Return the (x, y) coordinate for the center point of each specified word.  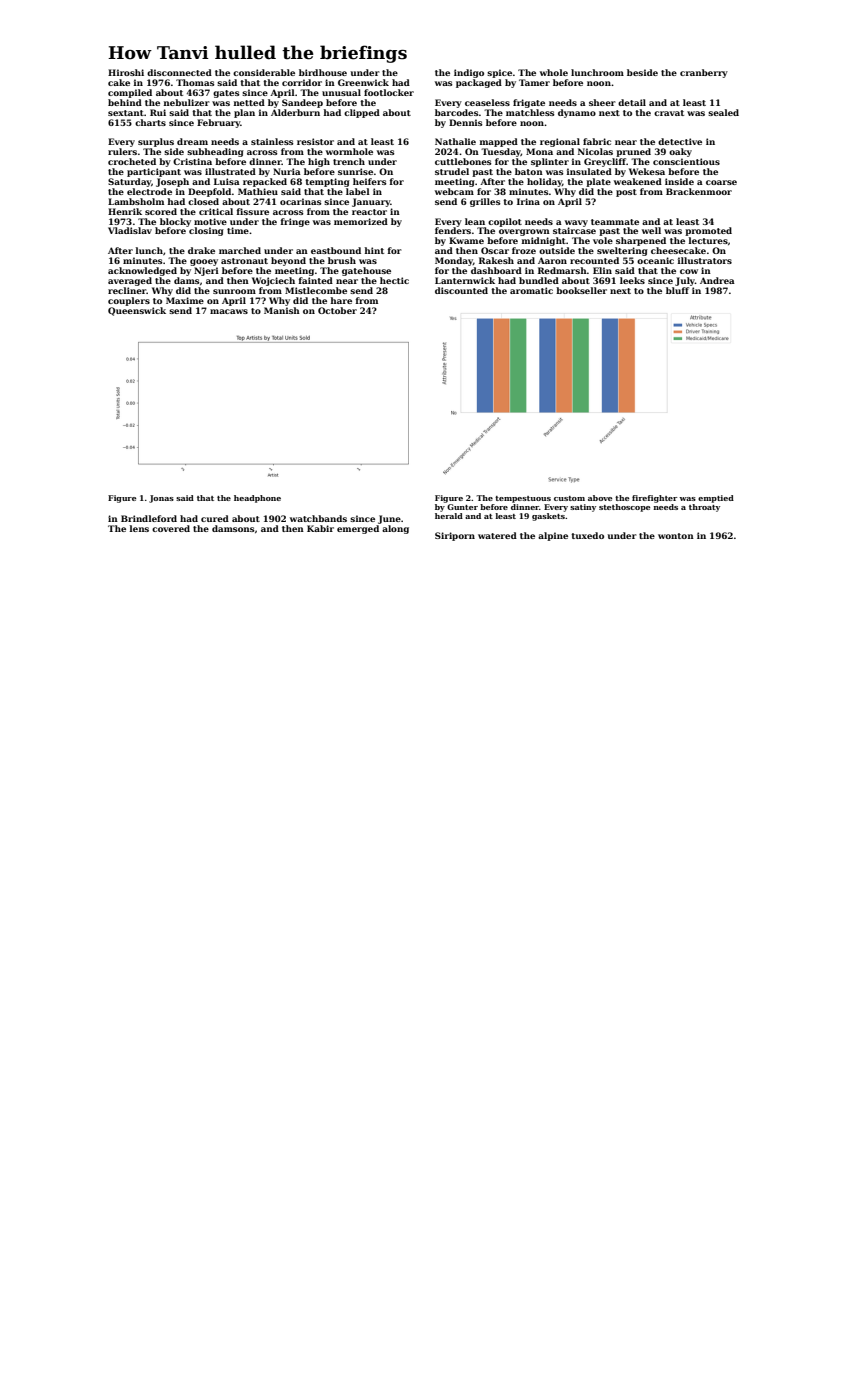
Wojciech (273, 281)
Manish (282, 310)
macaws (229, 311)
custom (569, 498)
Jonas (161, 499)
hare (341, 300)
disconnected (179, 72)
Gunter (462, 507)
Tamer (534, 82)
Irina (528, 201)
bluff (677, 290)
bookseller (581, 290)
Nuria (287, 171)
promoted (708, 231)
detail (632, 102)
